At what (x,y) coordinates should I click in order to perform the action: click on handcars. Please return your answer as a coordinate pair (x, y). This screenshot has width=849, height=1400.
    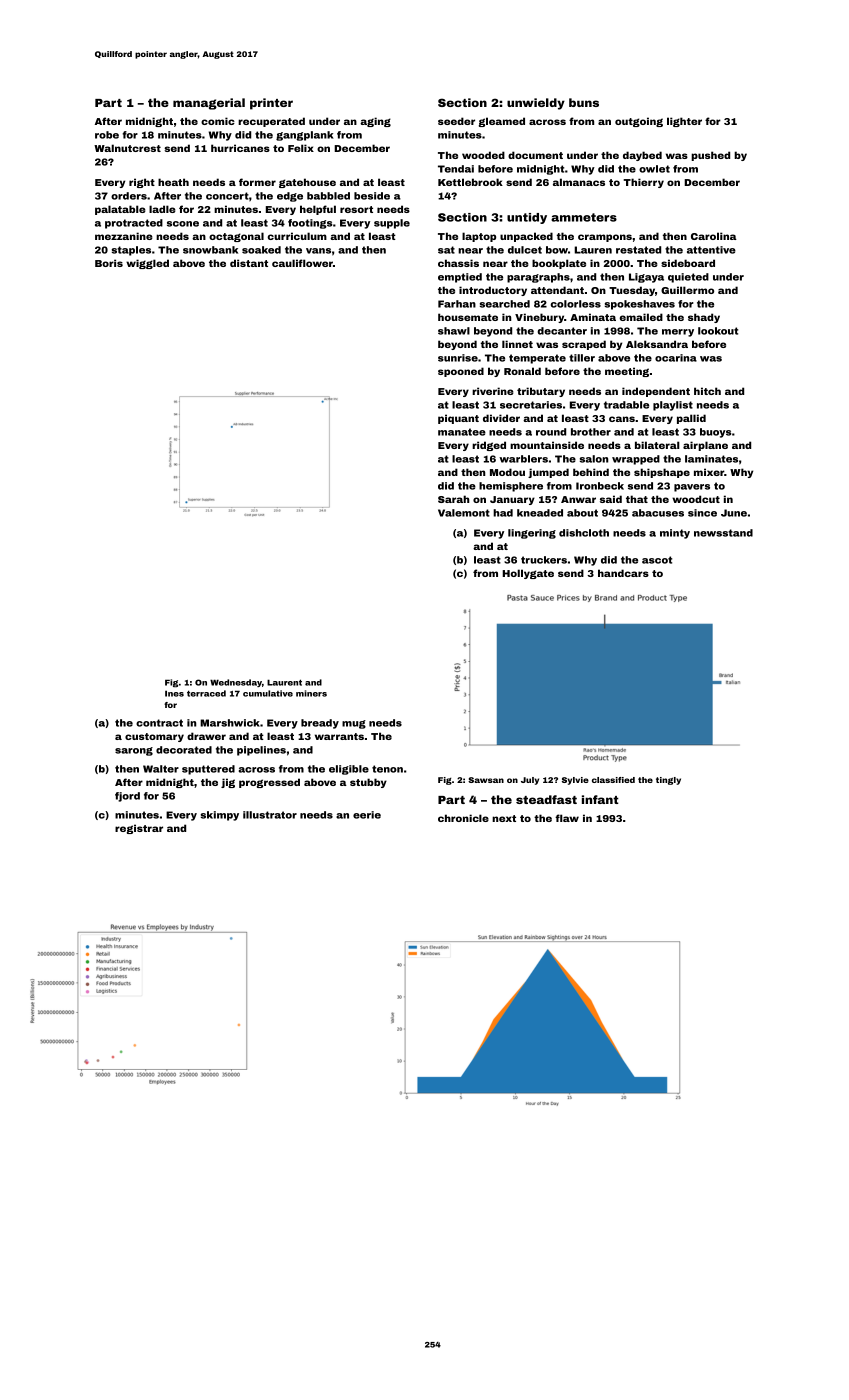
    Looking at the image, I should click on (623, 573).
